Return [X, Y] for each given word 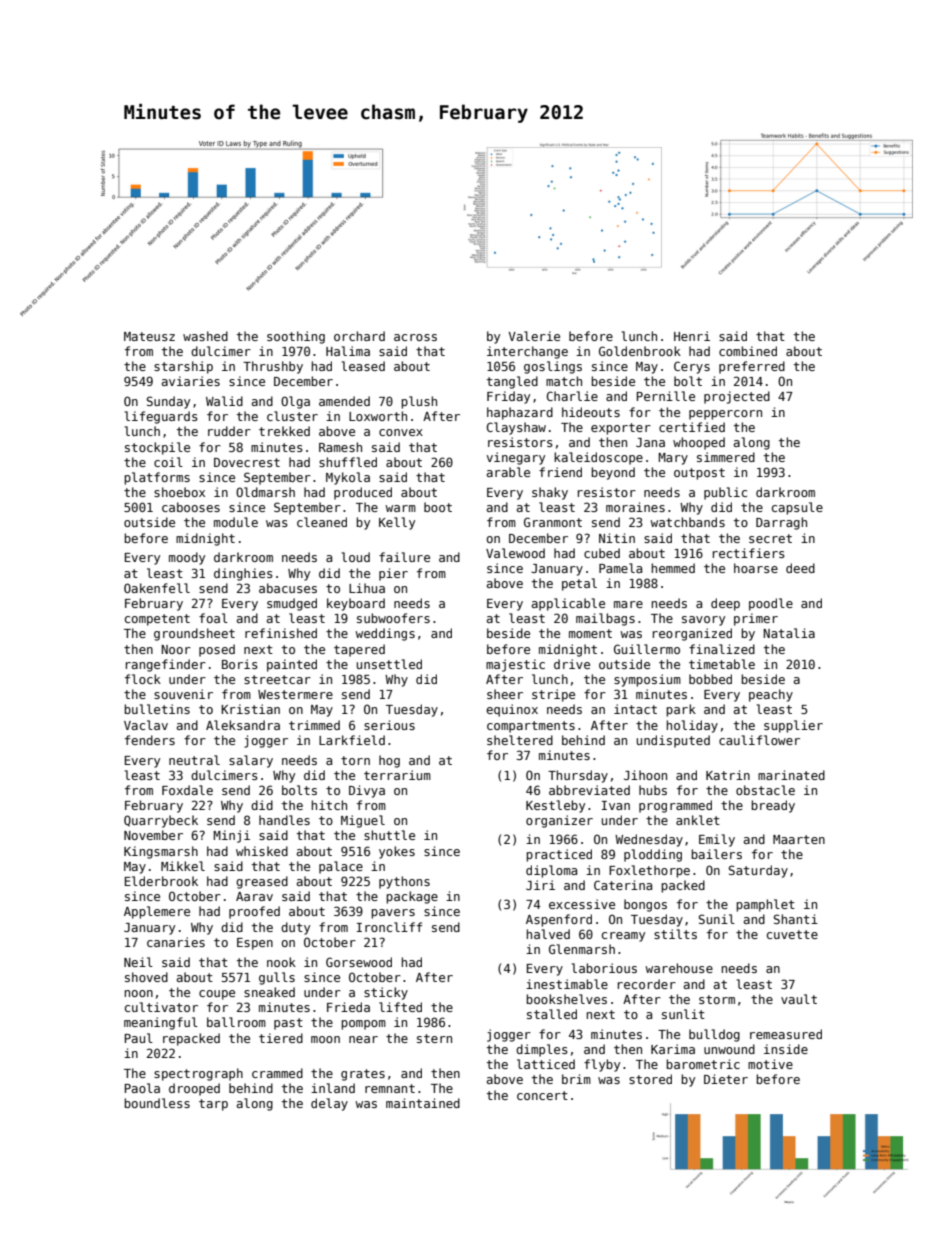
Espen [255, 944]
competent [157, 620]
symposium [647, 680]
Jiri [540, 885]
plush [419, 402]
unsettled [389, 664]
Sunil [717, 919]
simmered [726, 457]
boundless [157, 1103]
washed [205, 336]
